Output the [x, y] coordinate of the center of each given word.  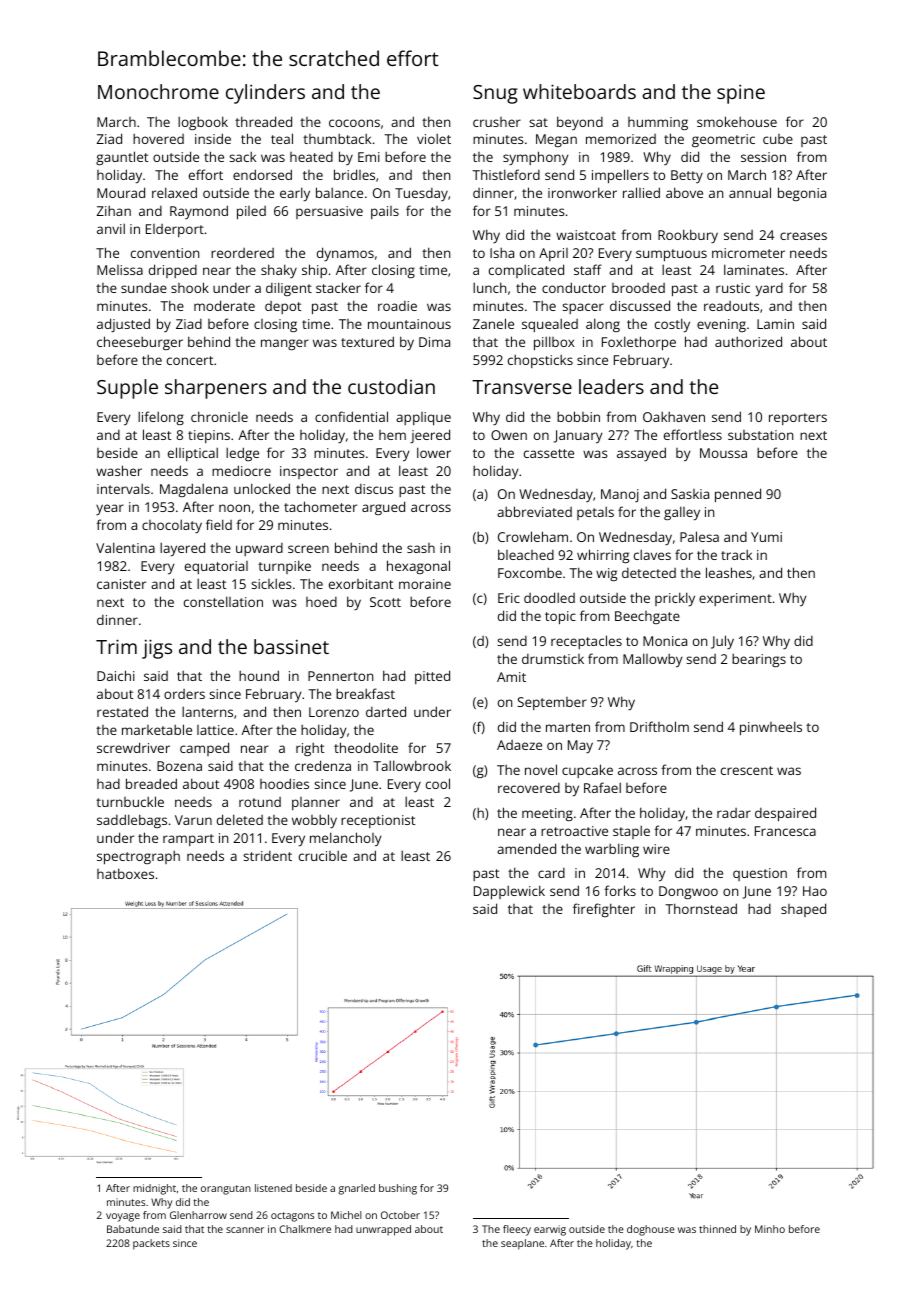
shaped [803, 910]
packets [151, 1244]
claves [652, 554]
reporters [798, 419]
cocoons [354, 123]
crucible [323, 855]
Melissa [120, 270]
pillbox [554, 343]
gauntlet [122, 158]
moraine [425, 584]
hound [259, 675]
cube [778, 139]
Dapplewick [509, 892]
